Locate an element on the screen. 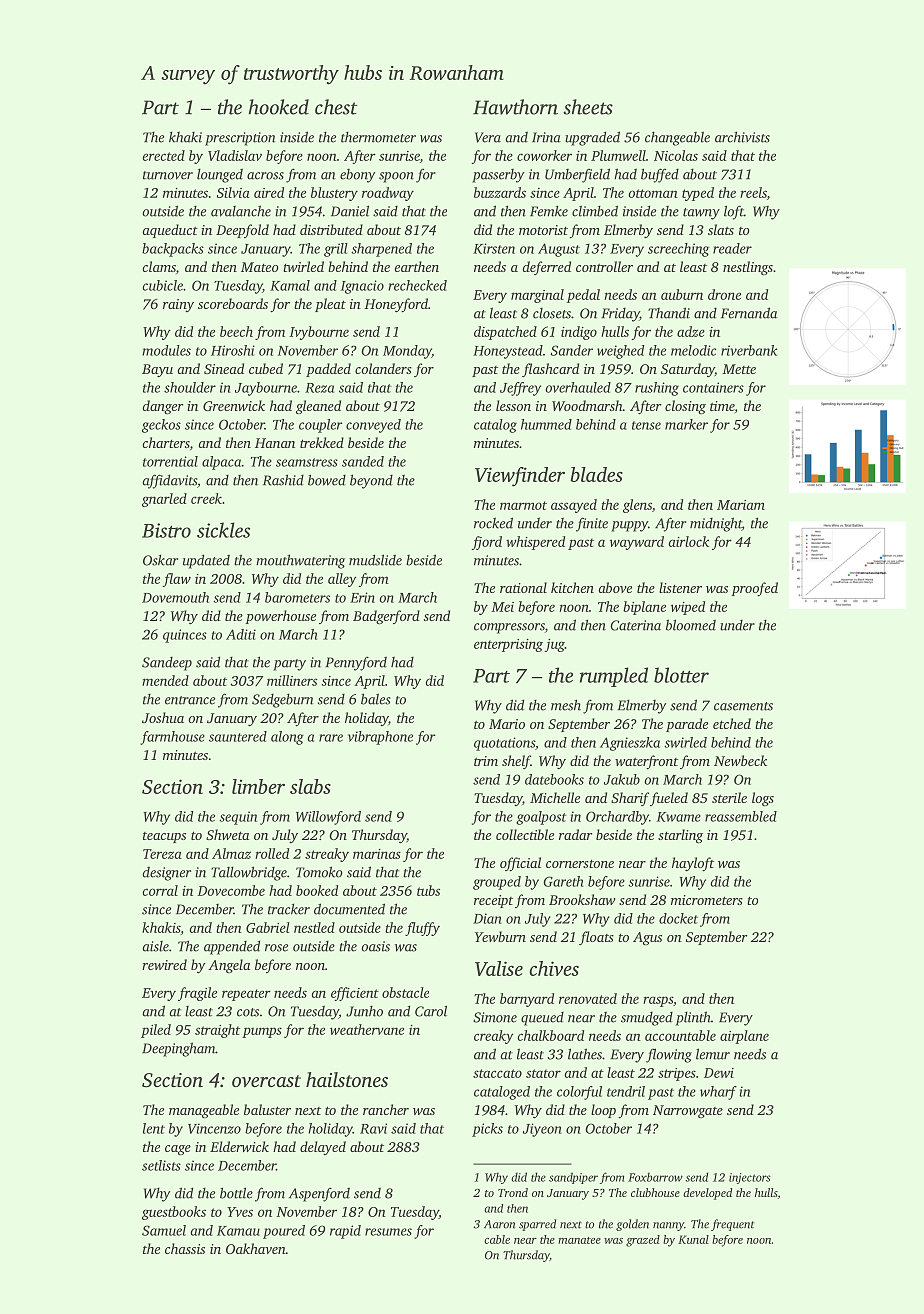 The image size is (924, 1314). bales is located at coordinates (376, 699).
